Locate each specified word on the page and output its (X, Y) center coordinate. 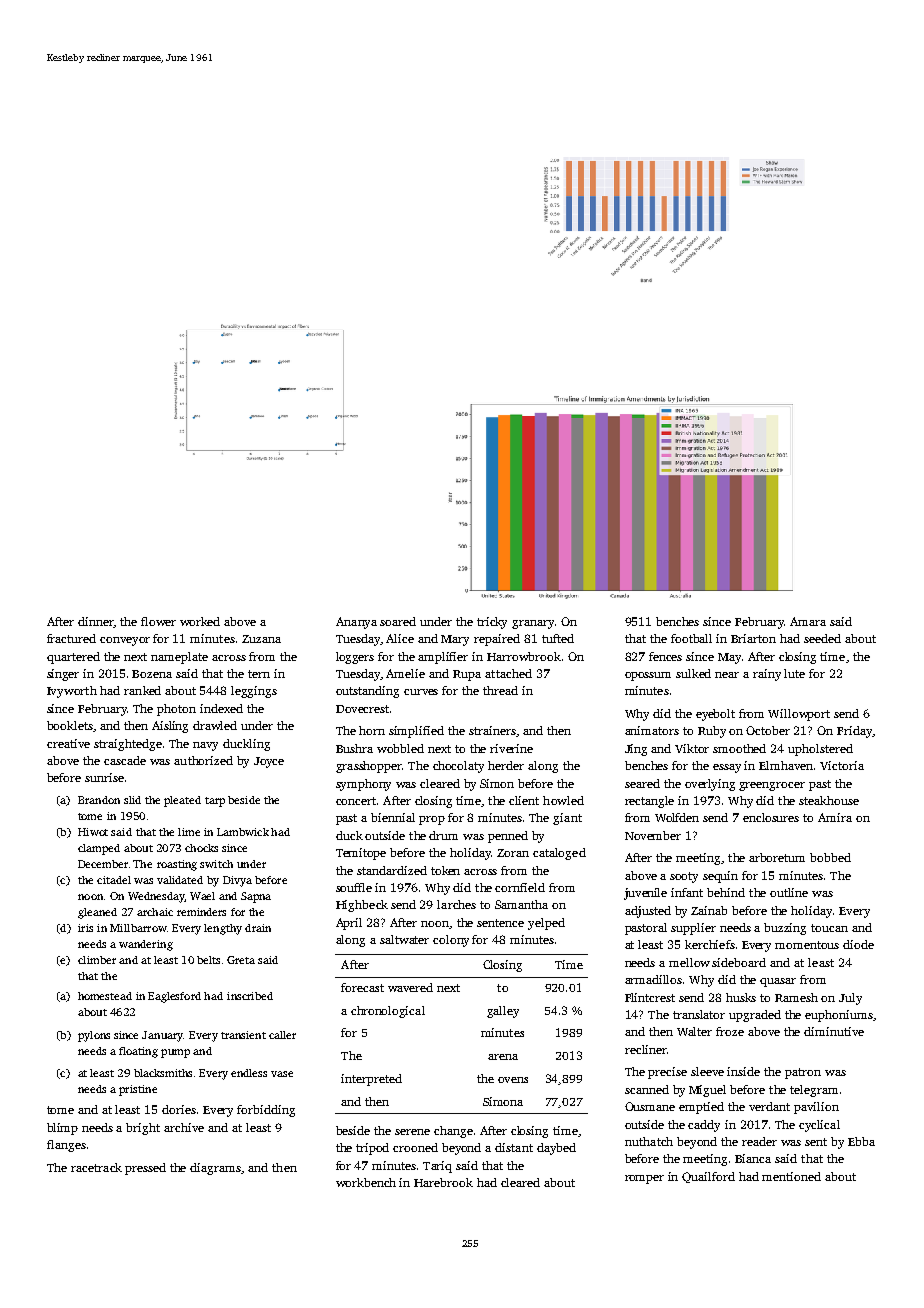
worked (200, 621)
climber (97, 960)
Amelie (405, 673)
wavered (410, 987)
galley (503, 1012)
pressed (145, 1169)
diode (858, 944)
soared (398, 621)
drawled (215, 725)
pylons (94, 1036)
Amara (808, 621)
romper (644, 1179)
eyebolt (715, 715)
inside (743, 1071)
